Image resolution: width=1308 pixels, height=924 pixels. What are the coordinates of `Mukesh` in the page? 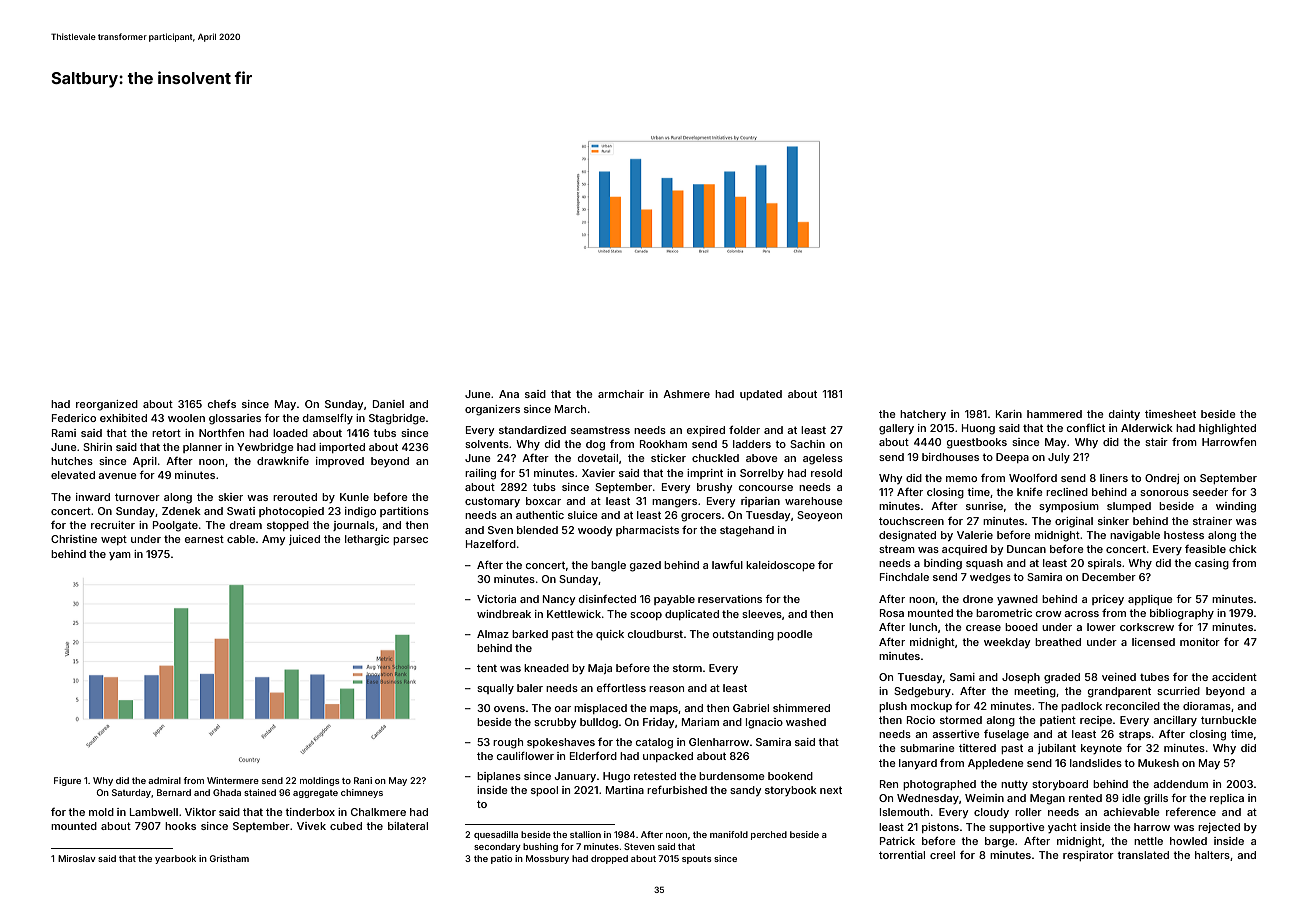 It's located at (1158, 763).
